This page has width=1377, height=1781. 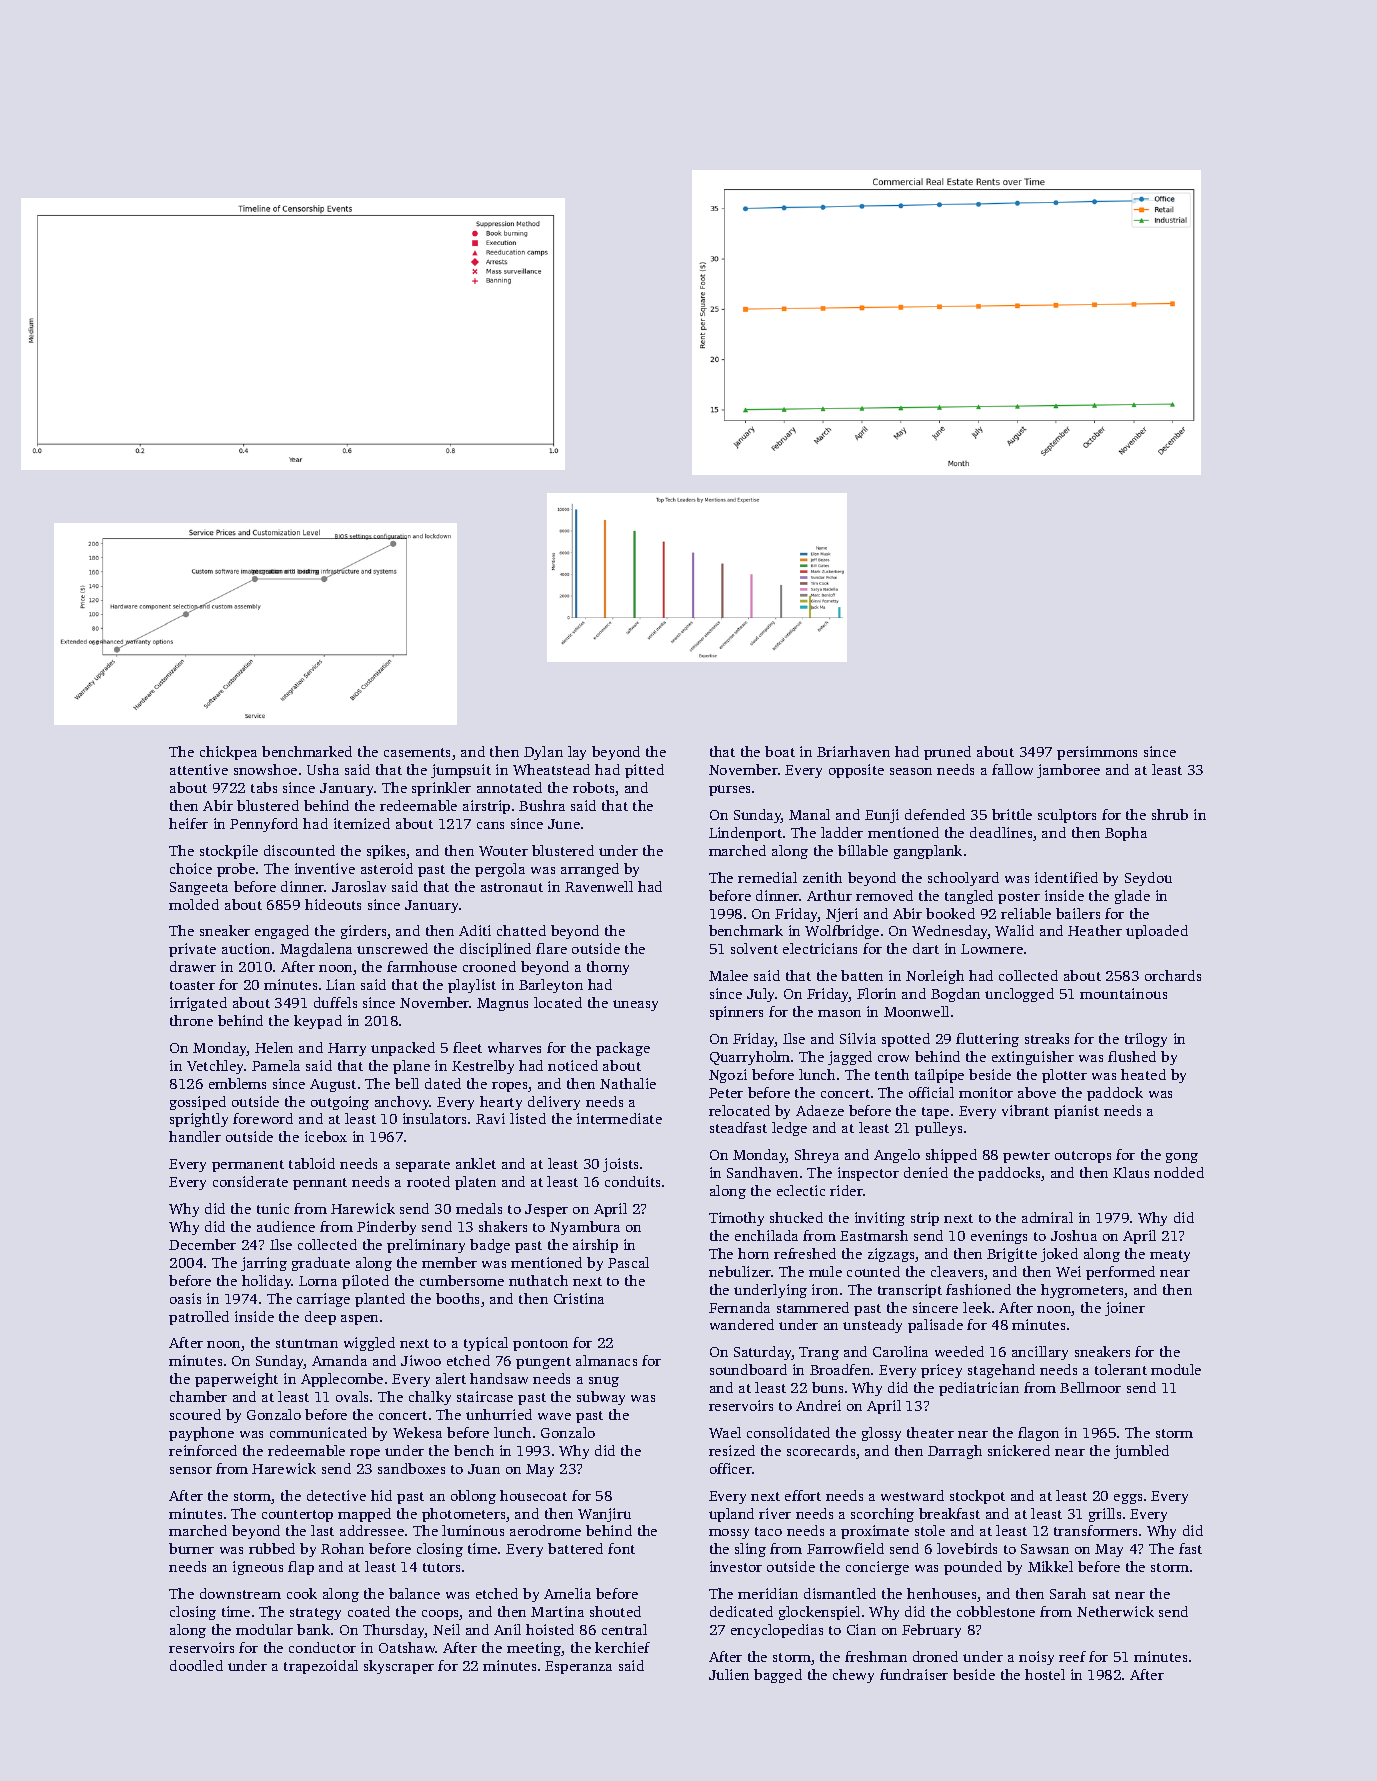 What do you see at coordinates (745, 834) in the page?
I see `Lindenport` at bounding box center [745, 834].
